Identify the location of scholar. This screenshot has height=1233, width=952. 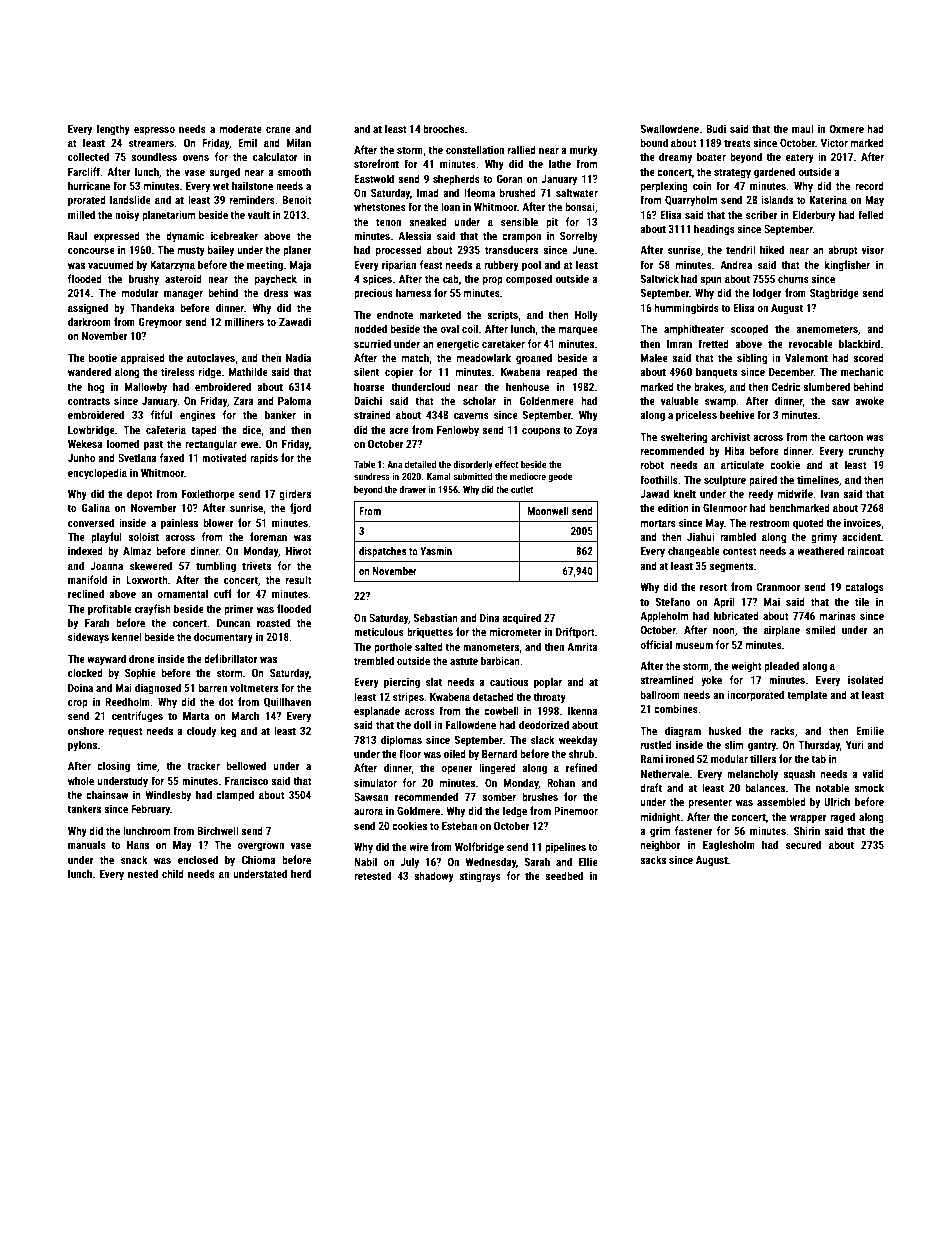
(479, 400).
